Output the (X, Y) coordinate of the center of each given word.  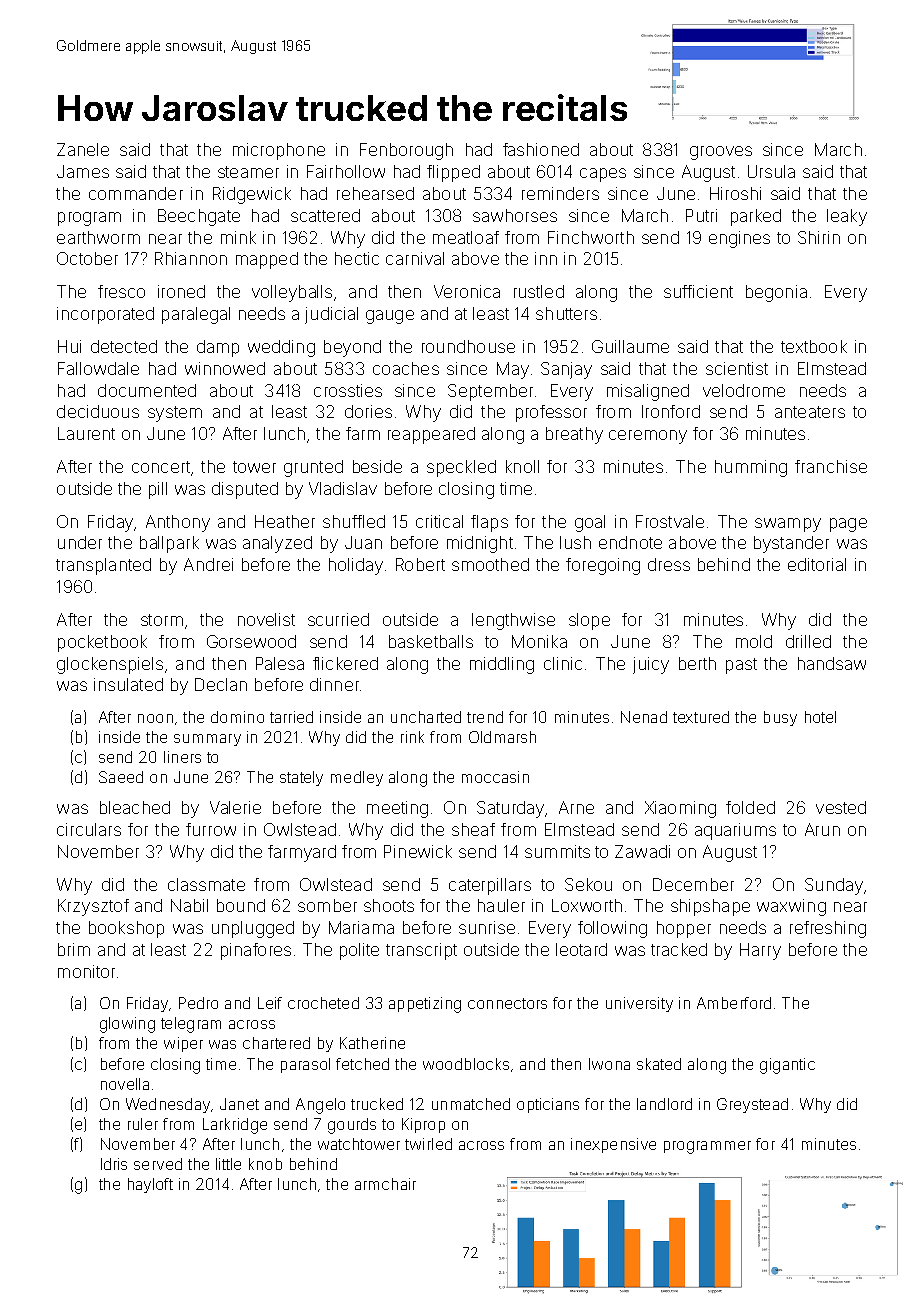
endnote (630, 542)
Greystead (752, 1105)
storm (162, 620)
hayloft (150, 1185)
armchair (385, 1184)
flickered (345, 663)
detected (124, 346)
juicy (651, 665)
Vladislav (343, 488)
